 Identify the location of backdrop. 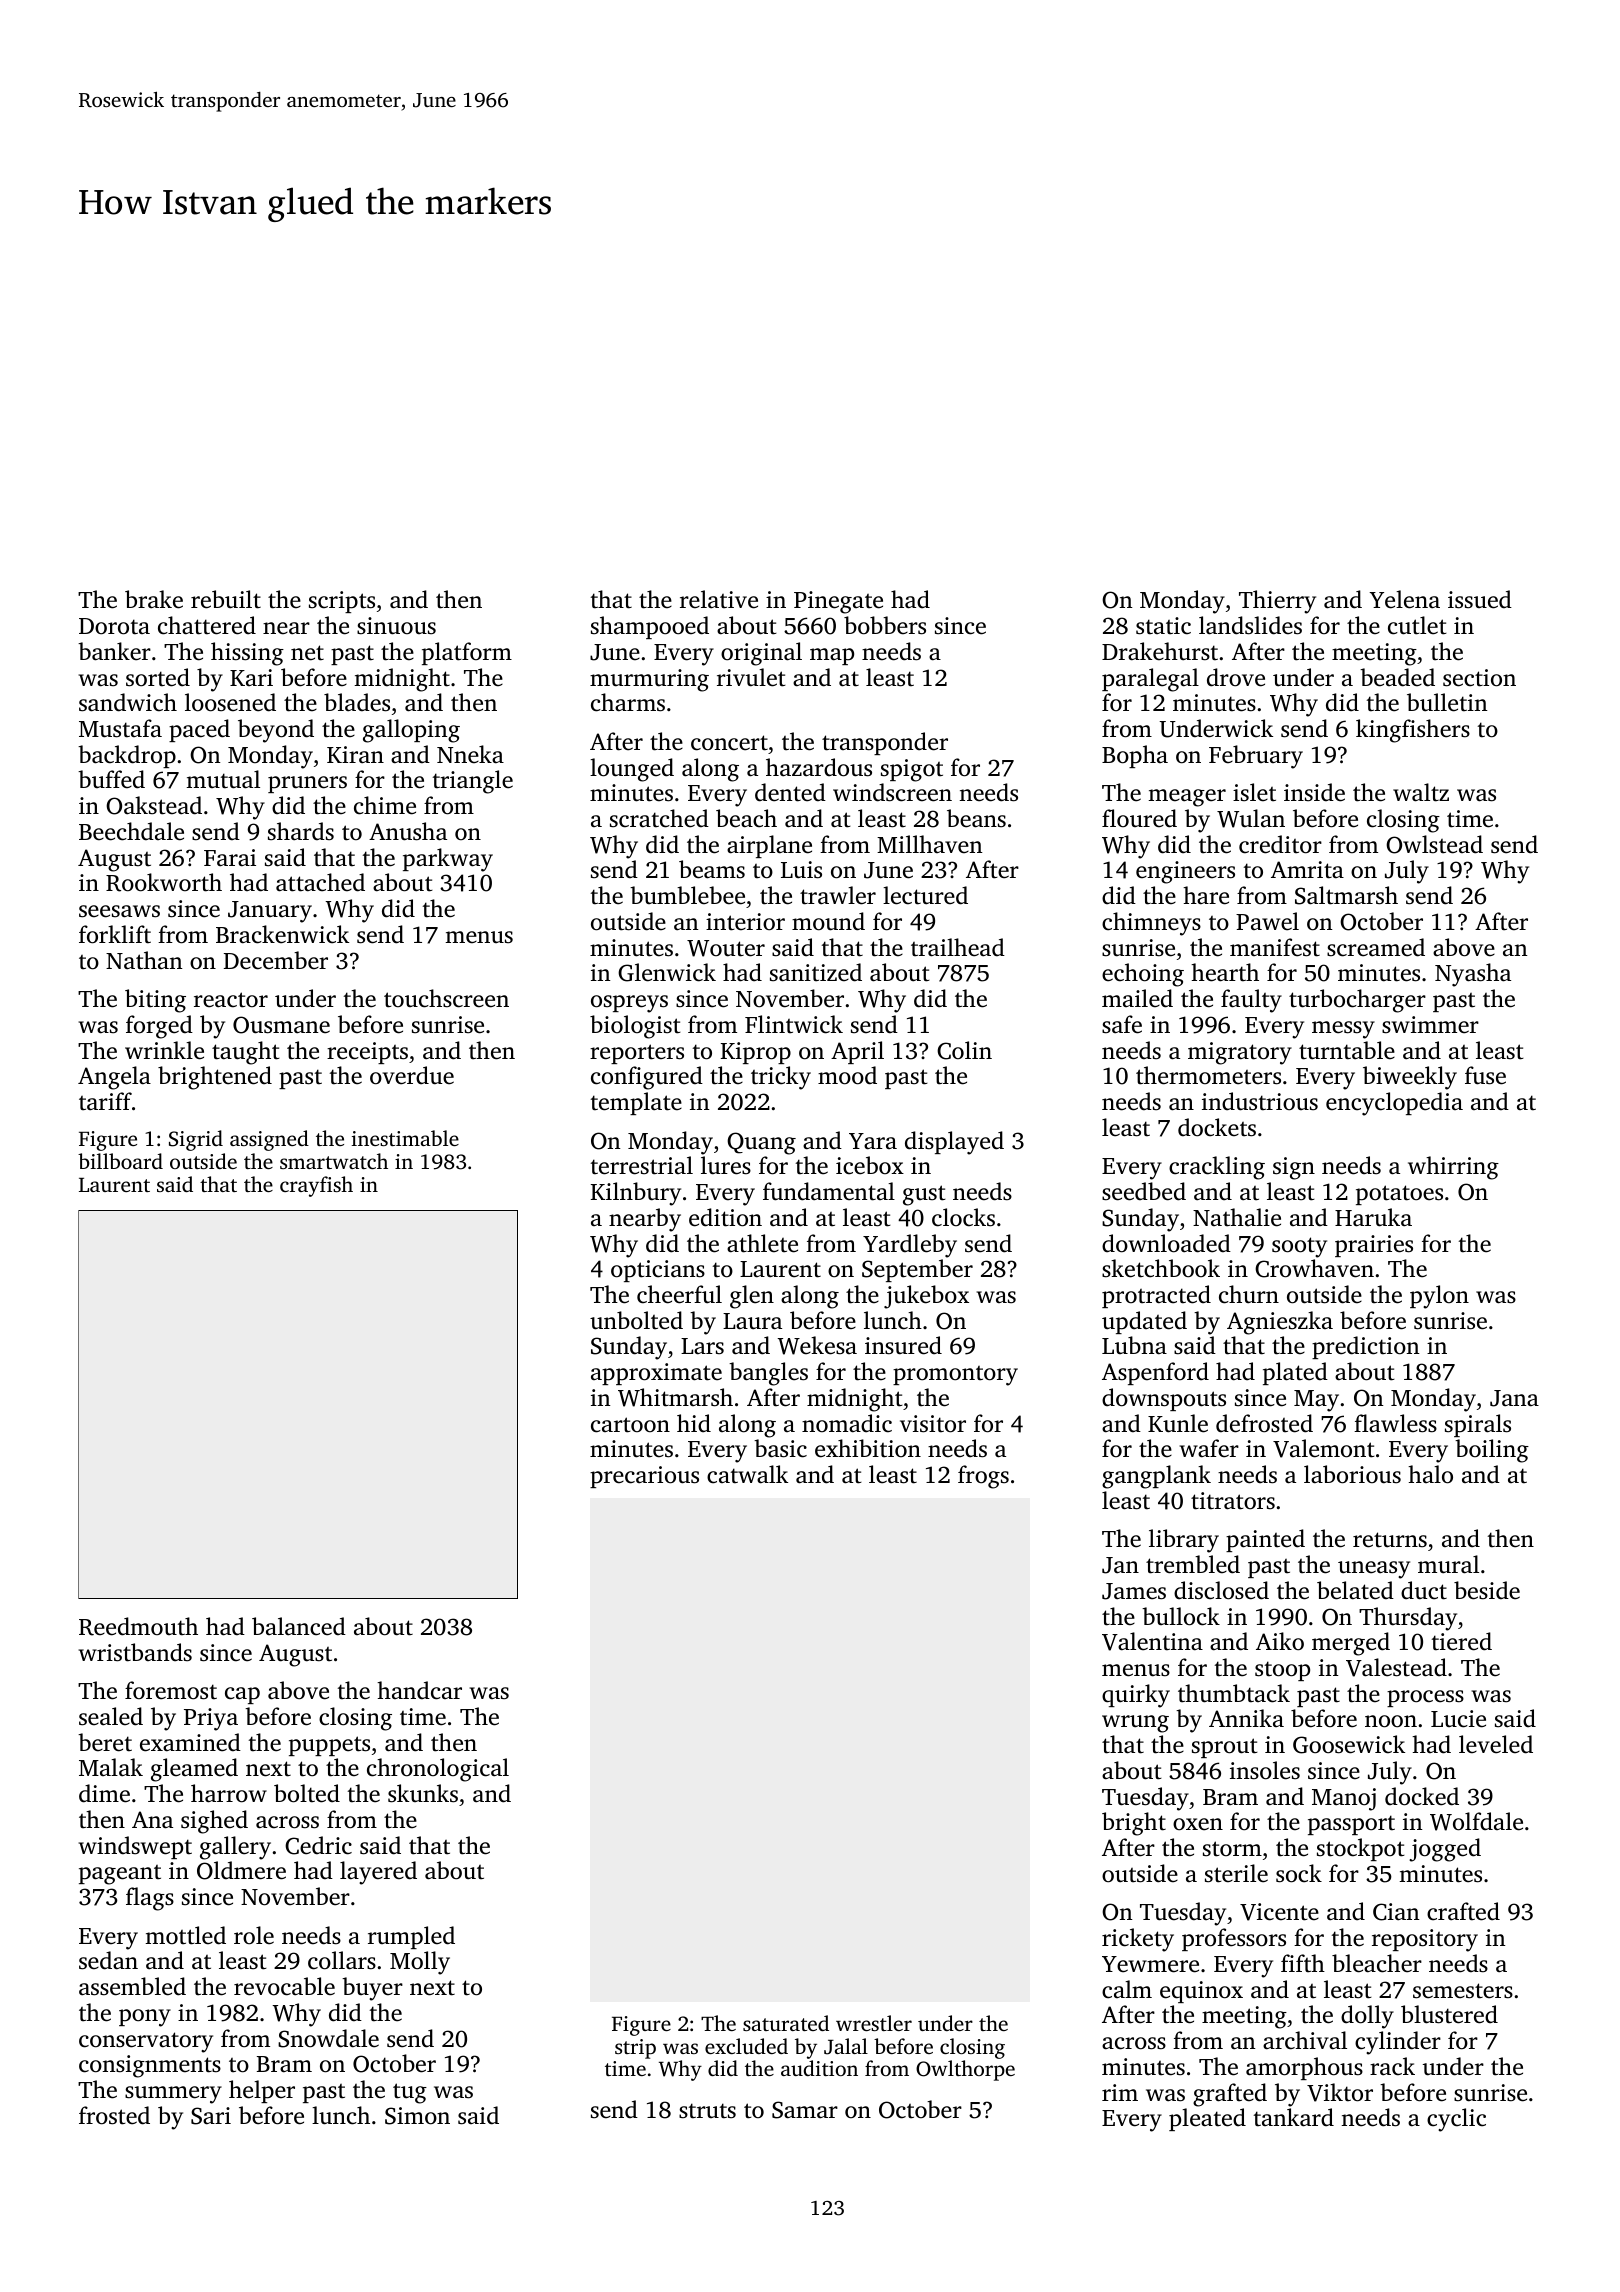
(127, 756).
